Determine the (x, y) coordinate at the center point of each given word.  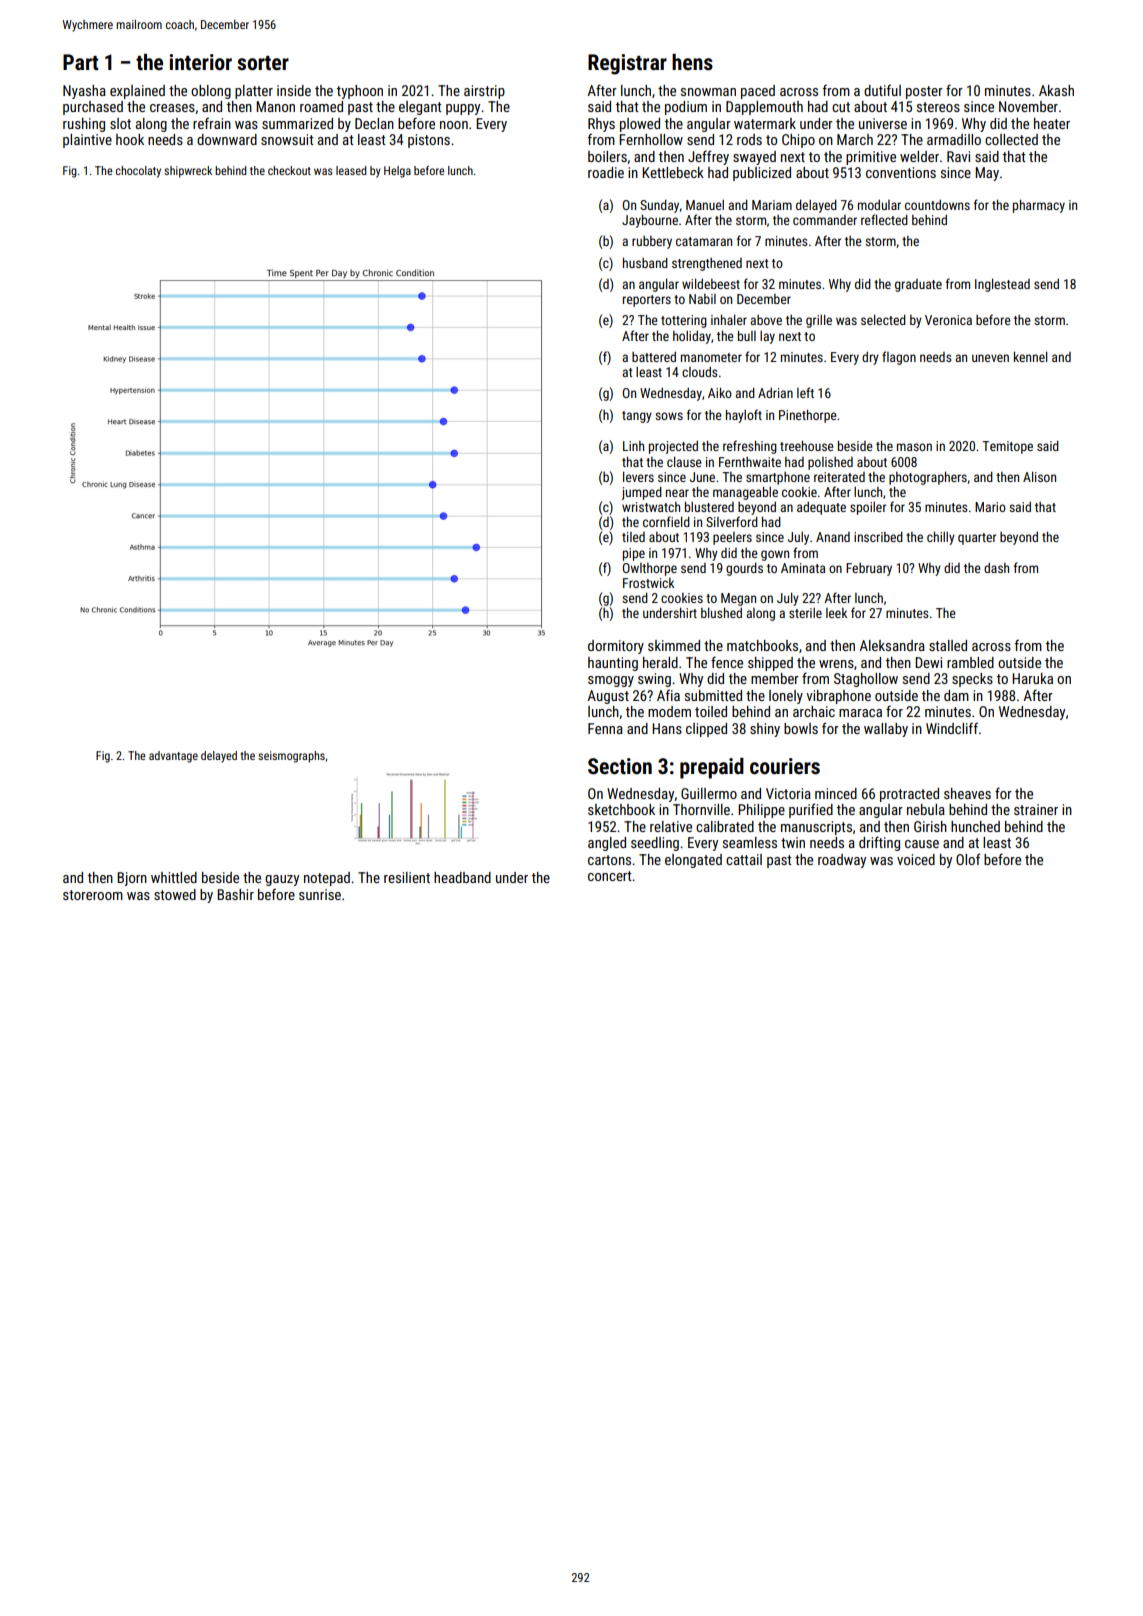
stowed (175, 894)
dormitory (616, 647)
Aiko (720, 393)
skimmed (674, 645)
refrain (212, 123)
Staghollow (866, 680)
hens (692, 62)
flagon (899, 358)
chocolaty (138, 172)
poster (924, 92)
